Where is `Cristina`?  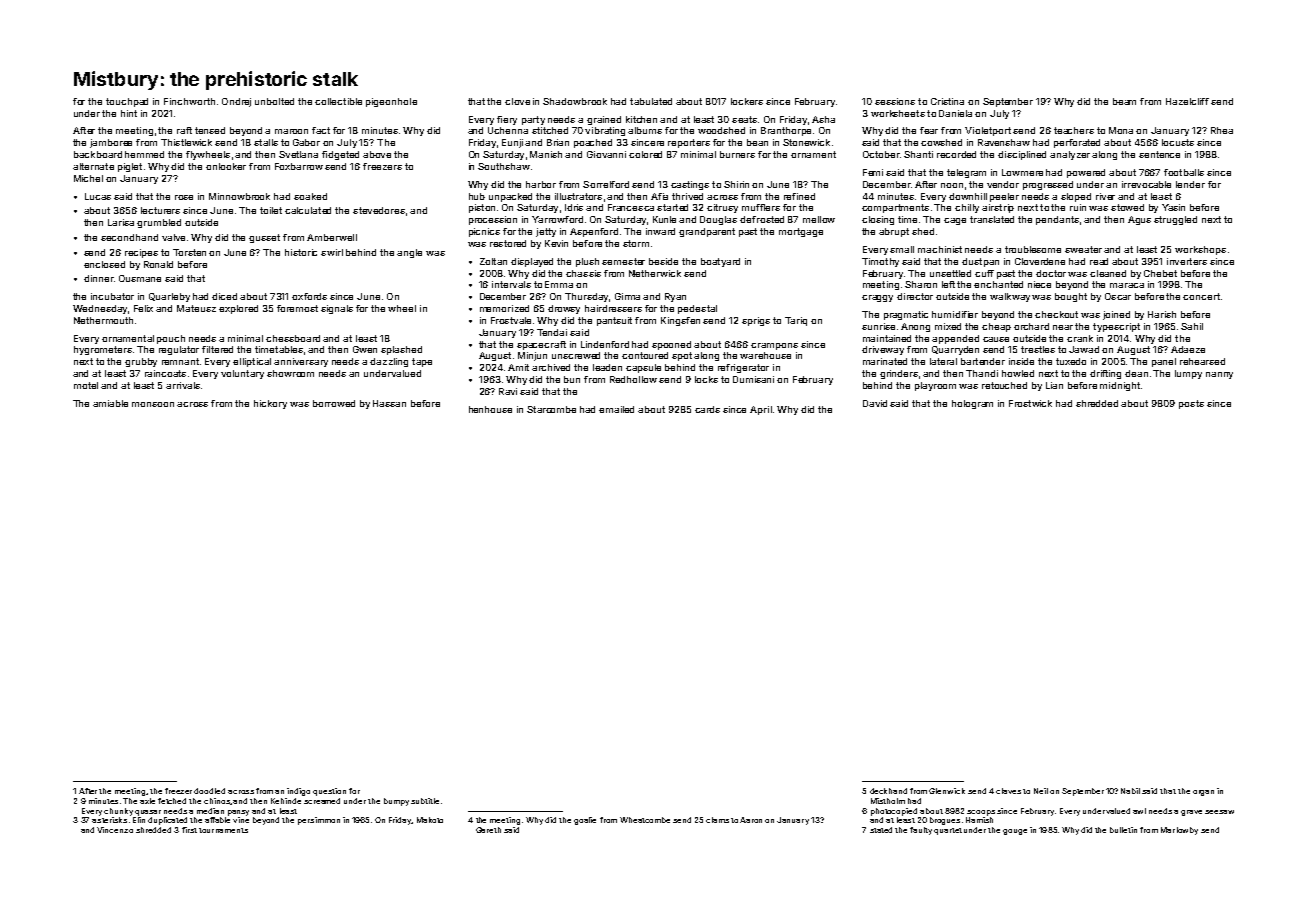 Cristina is located at coordinates (947, 101).
